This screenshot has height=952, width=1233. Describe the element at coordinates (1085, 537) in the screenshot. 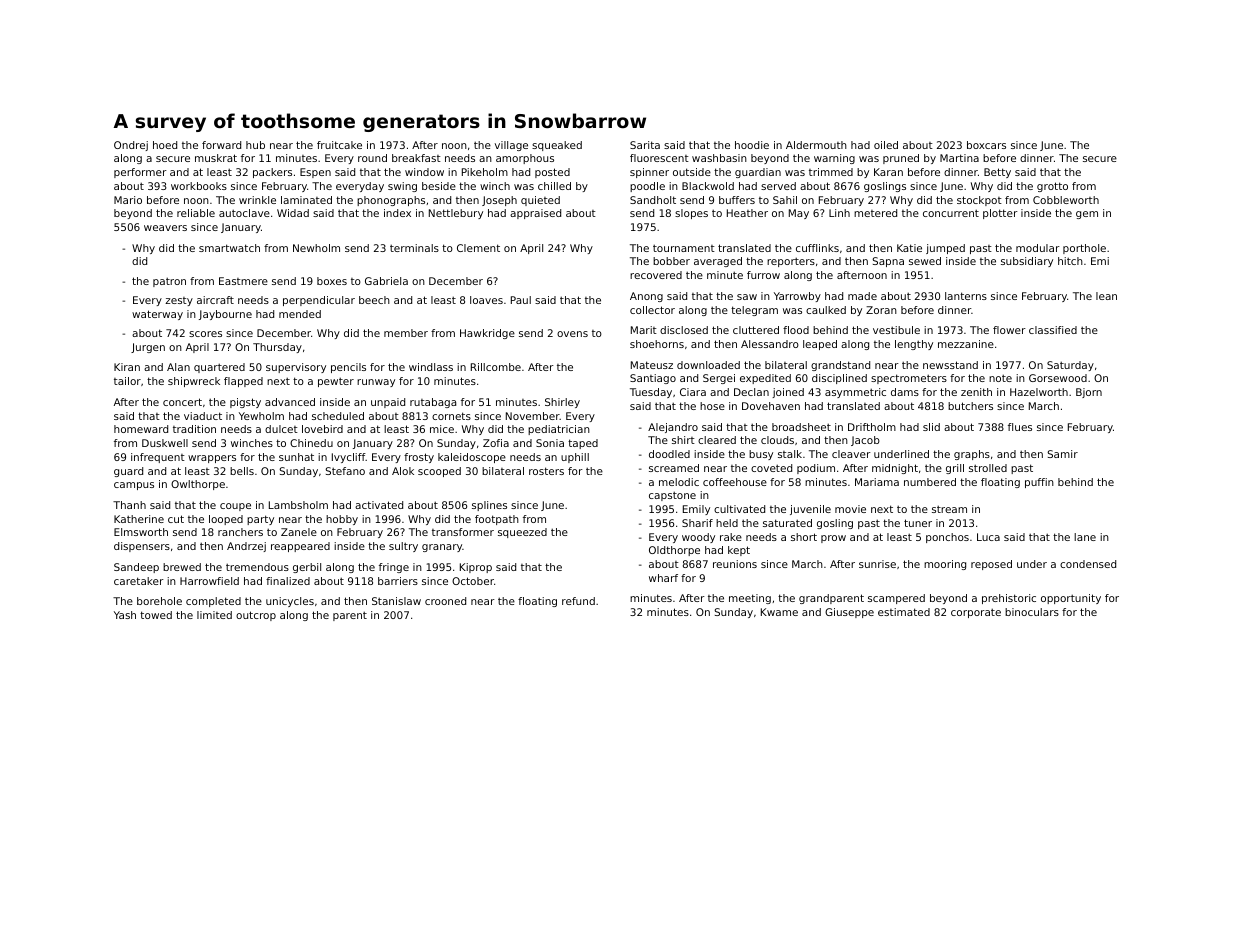

I see `lane` at that location.
